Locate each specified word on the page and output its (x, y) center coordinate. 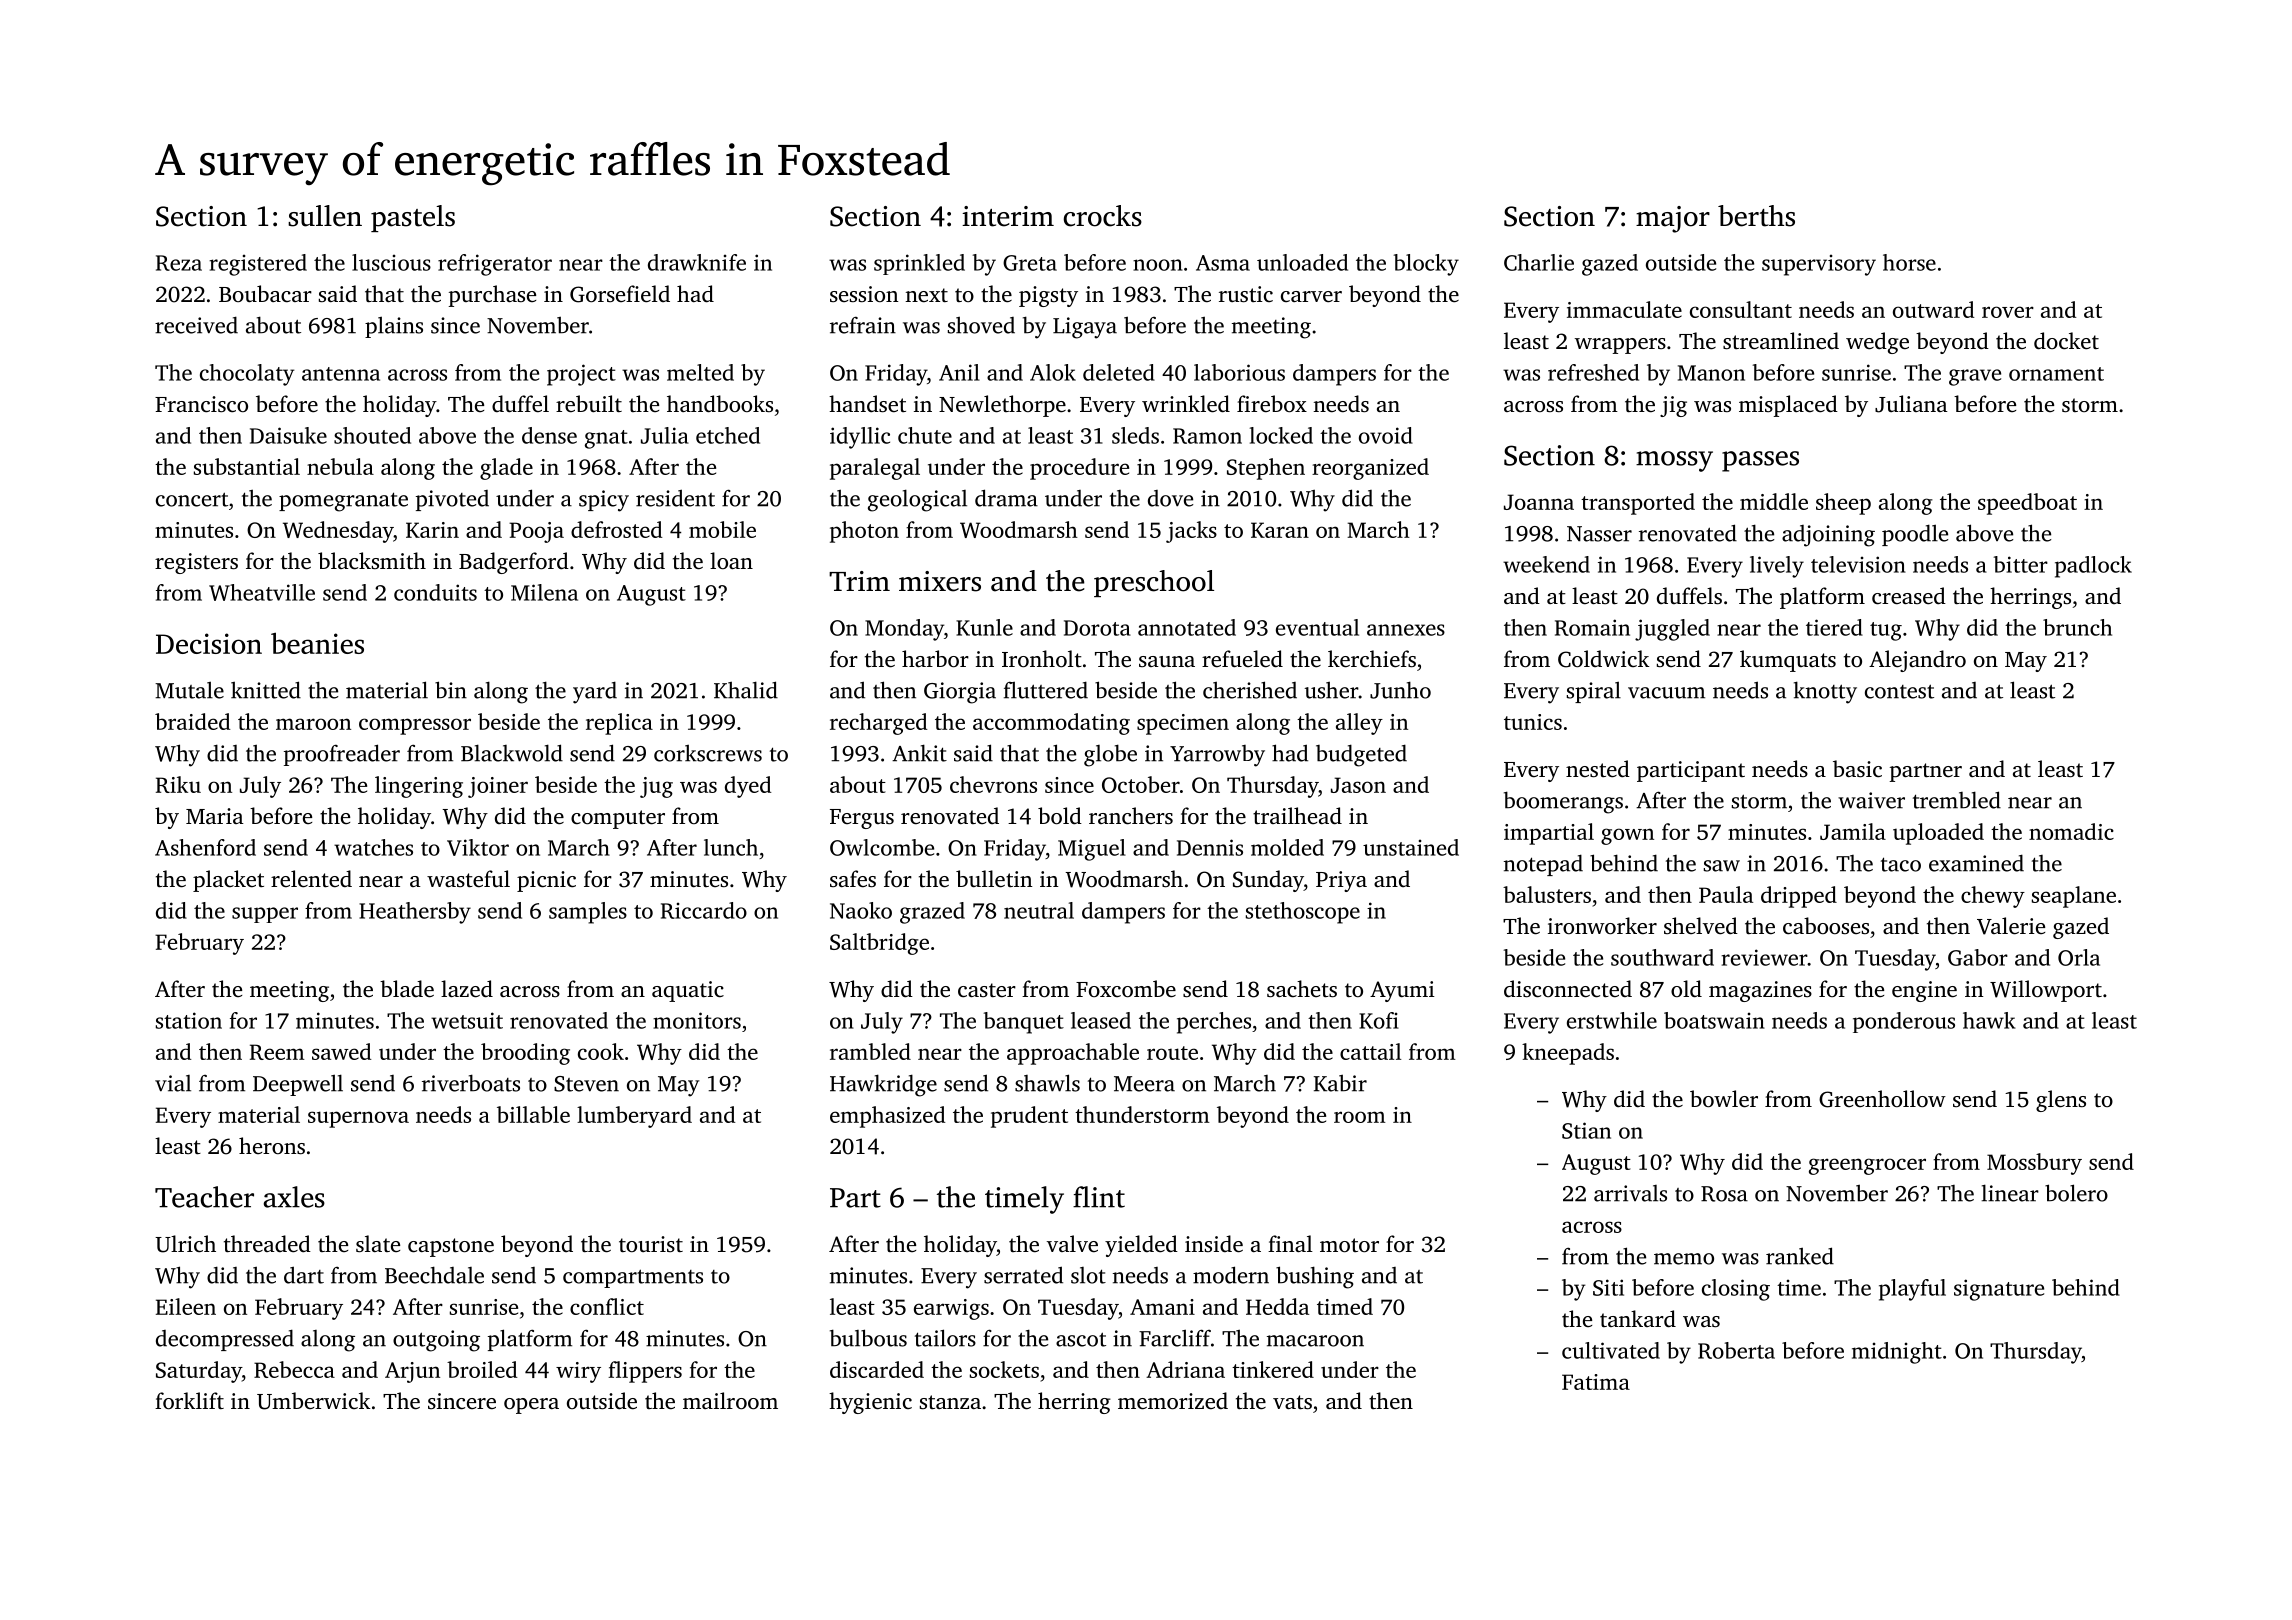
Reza (179, 263)
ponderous (1904, 1022)
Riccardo (704, 910)
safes (853, 879)
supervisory (1819, 265)
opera (531, 1406)
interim (1008, 216)
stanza (950, 1402)
